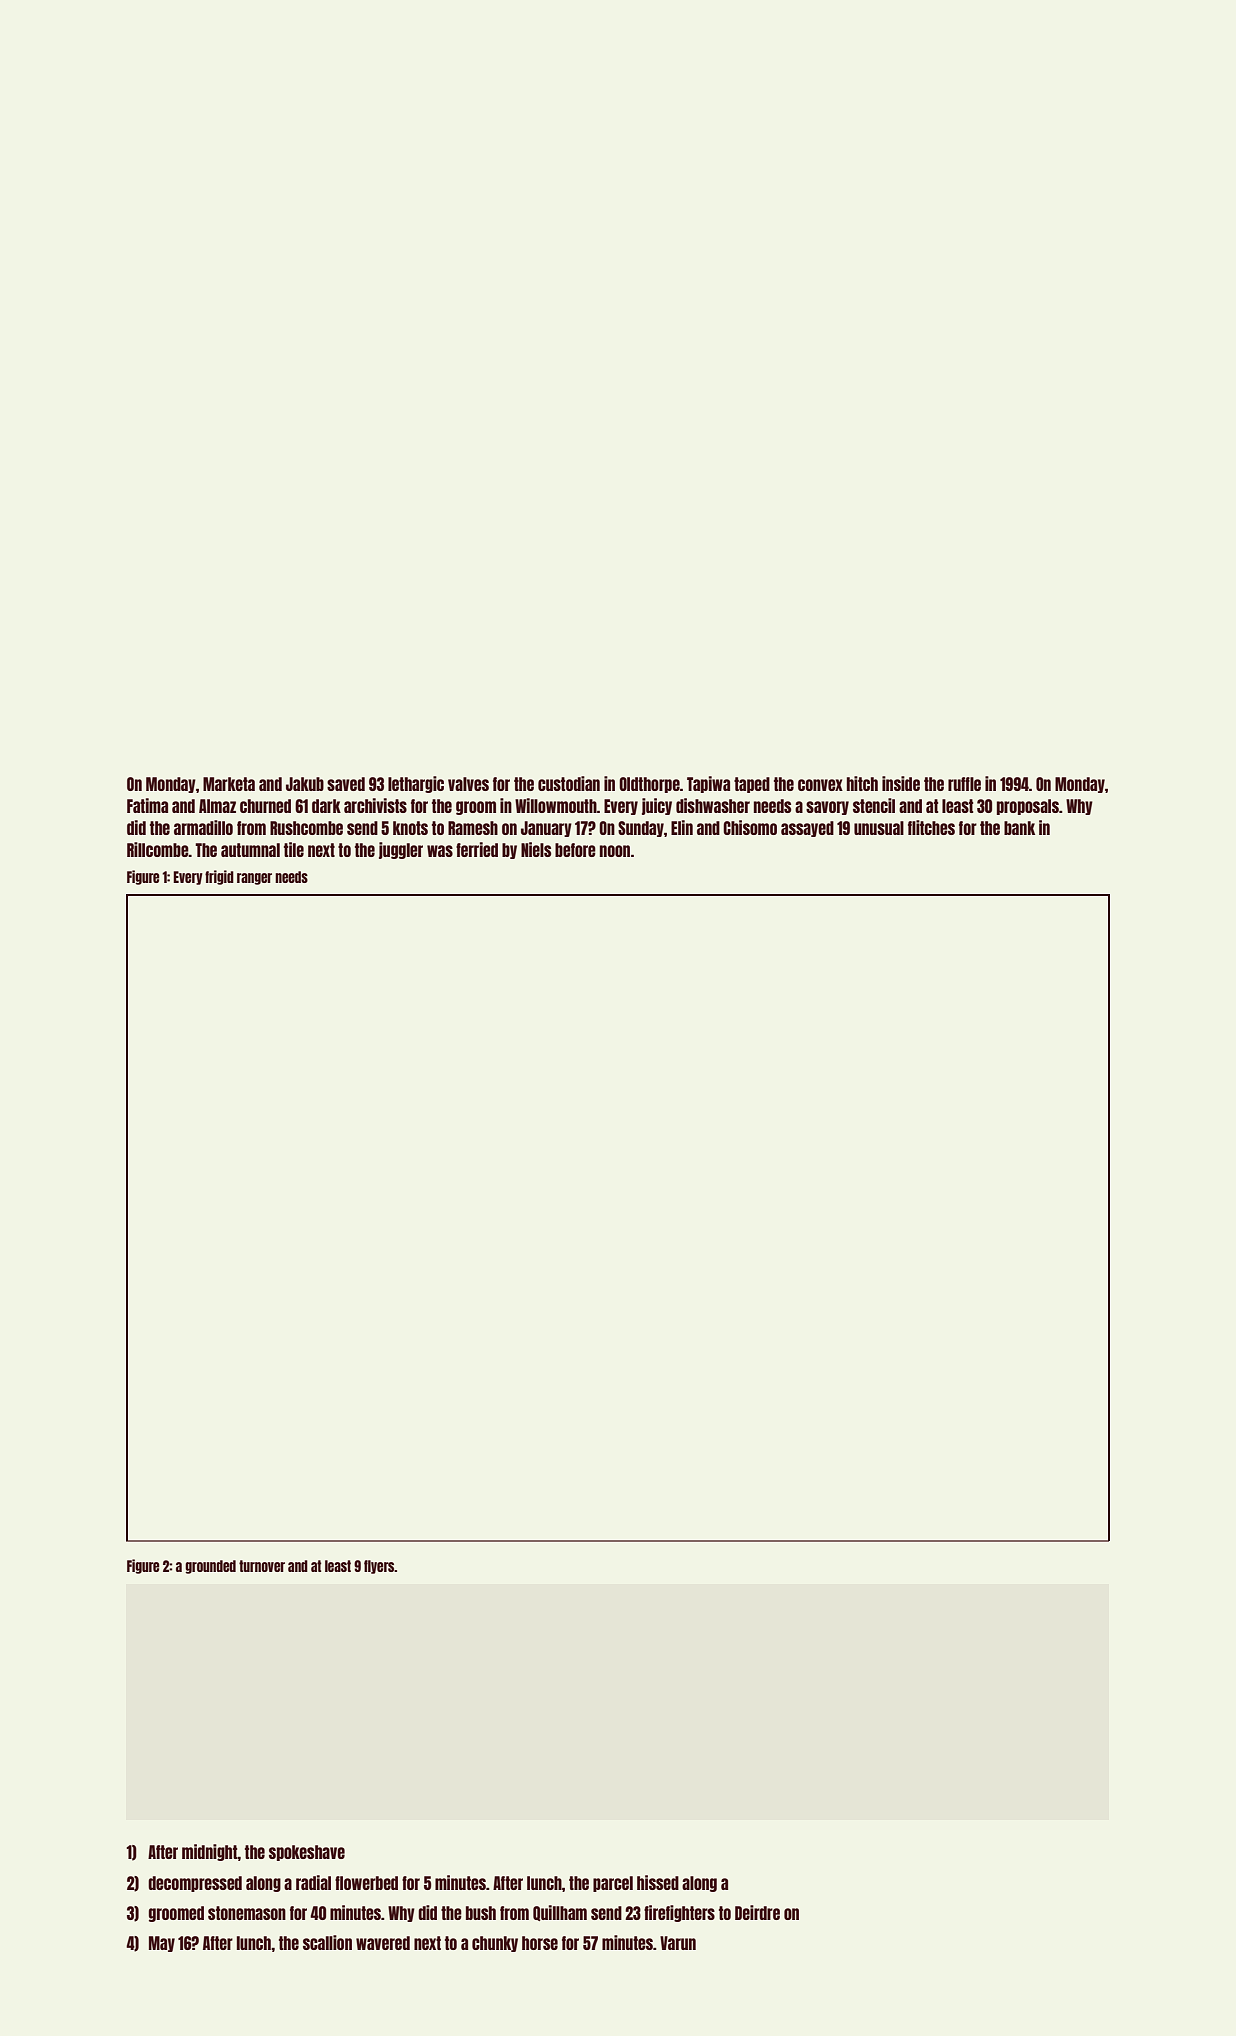 This document has width=1236, height=2036. What do you see at coordinates (713, 805) in the document?
I see `dishwasher` at bounding box center [713, 805].
